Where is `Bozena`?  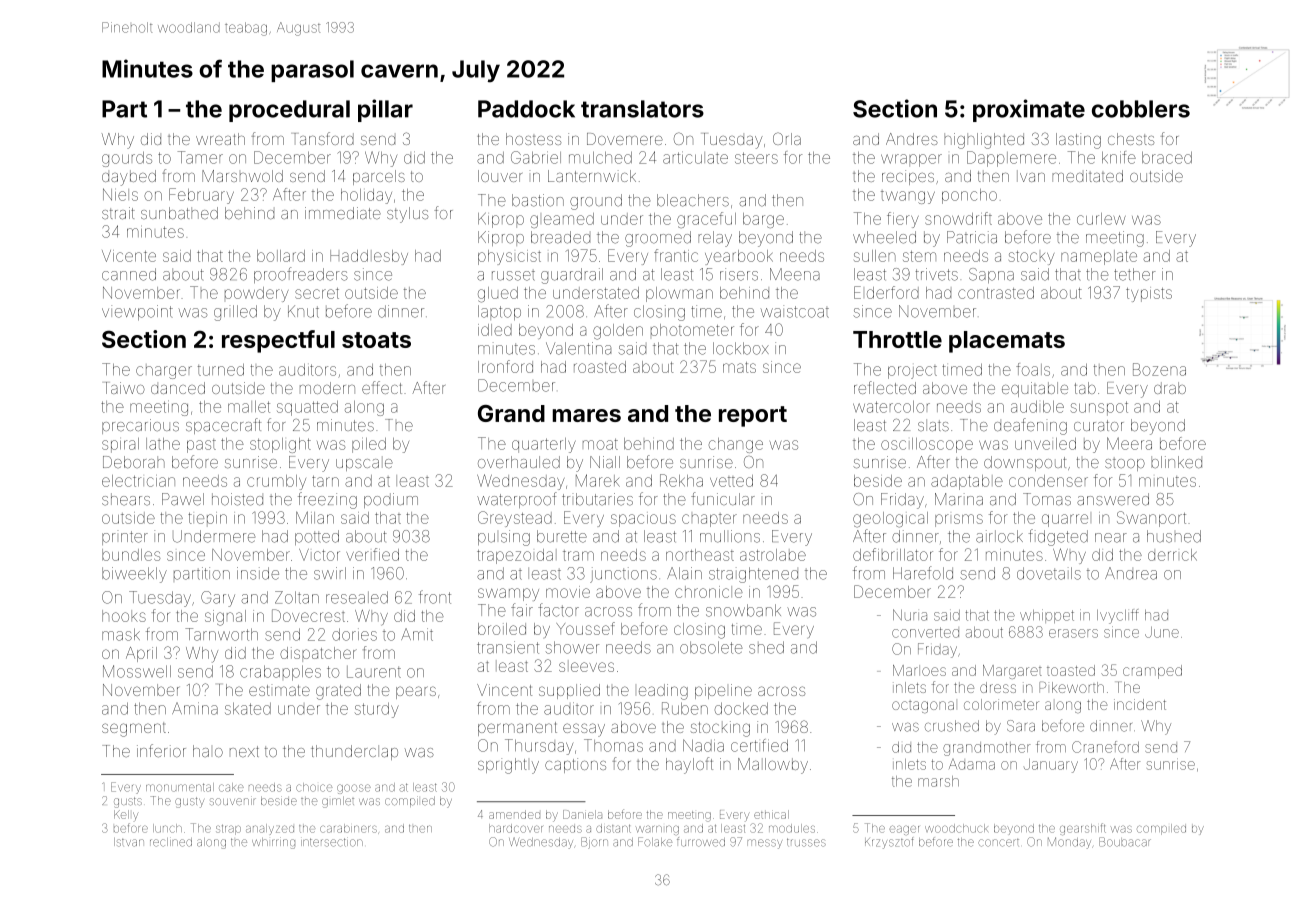
Bozena is located at coordinates (1159, 369).
